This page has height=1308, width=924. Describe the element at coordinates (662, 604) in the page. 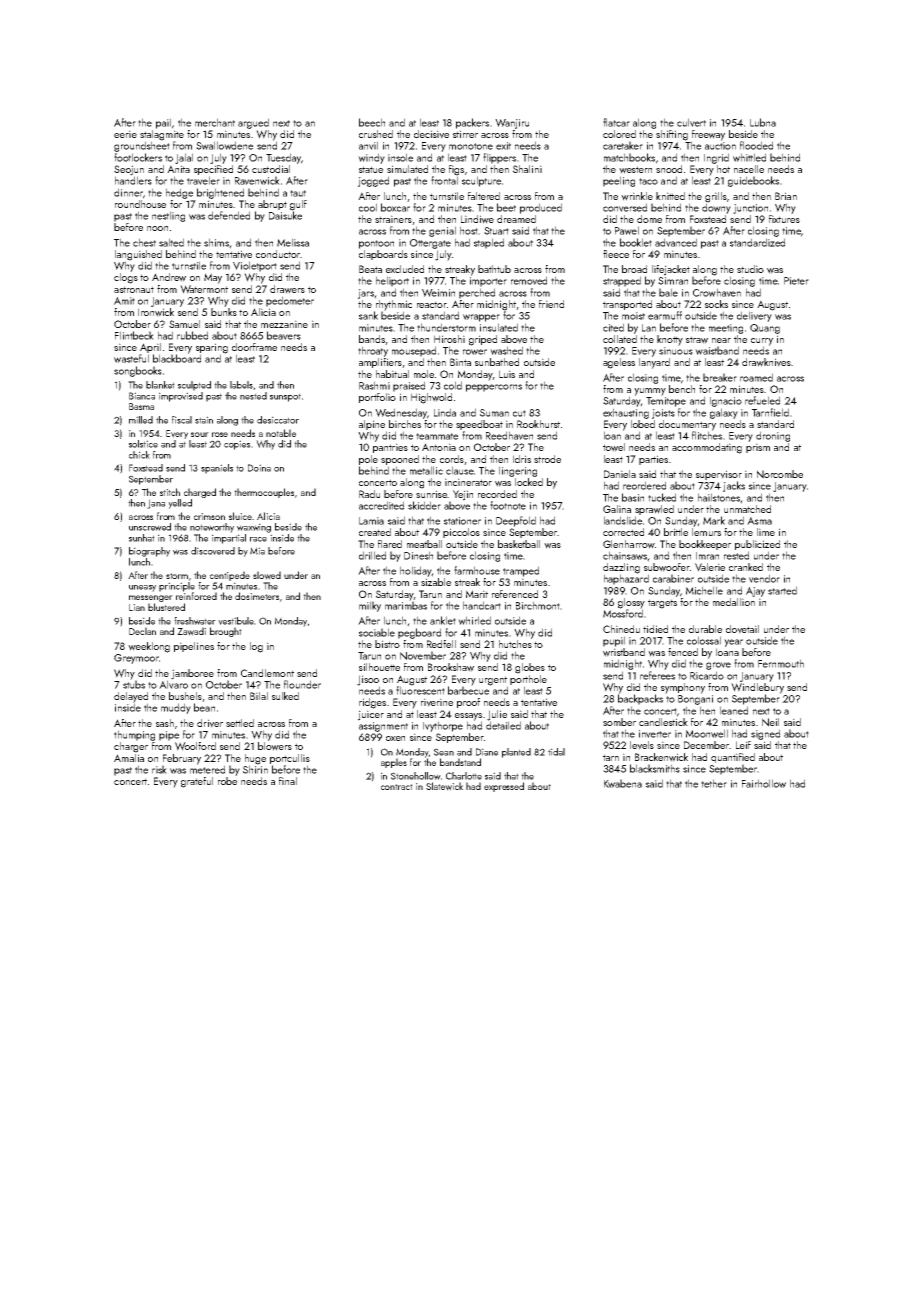

I see `targets` at that location.
